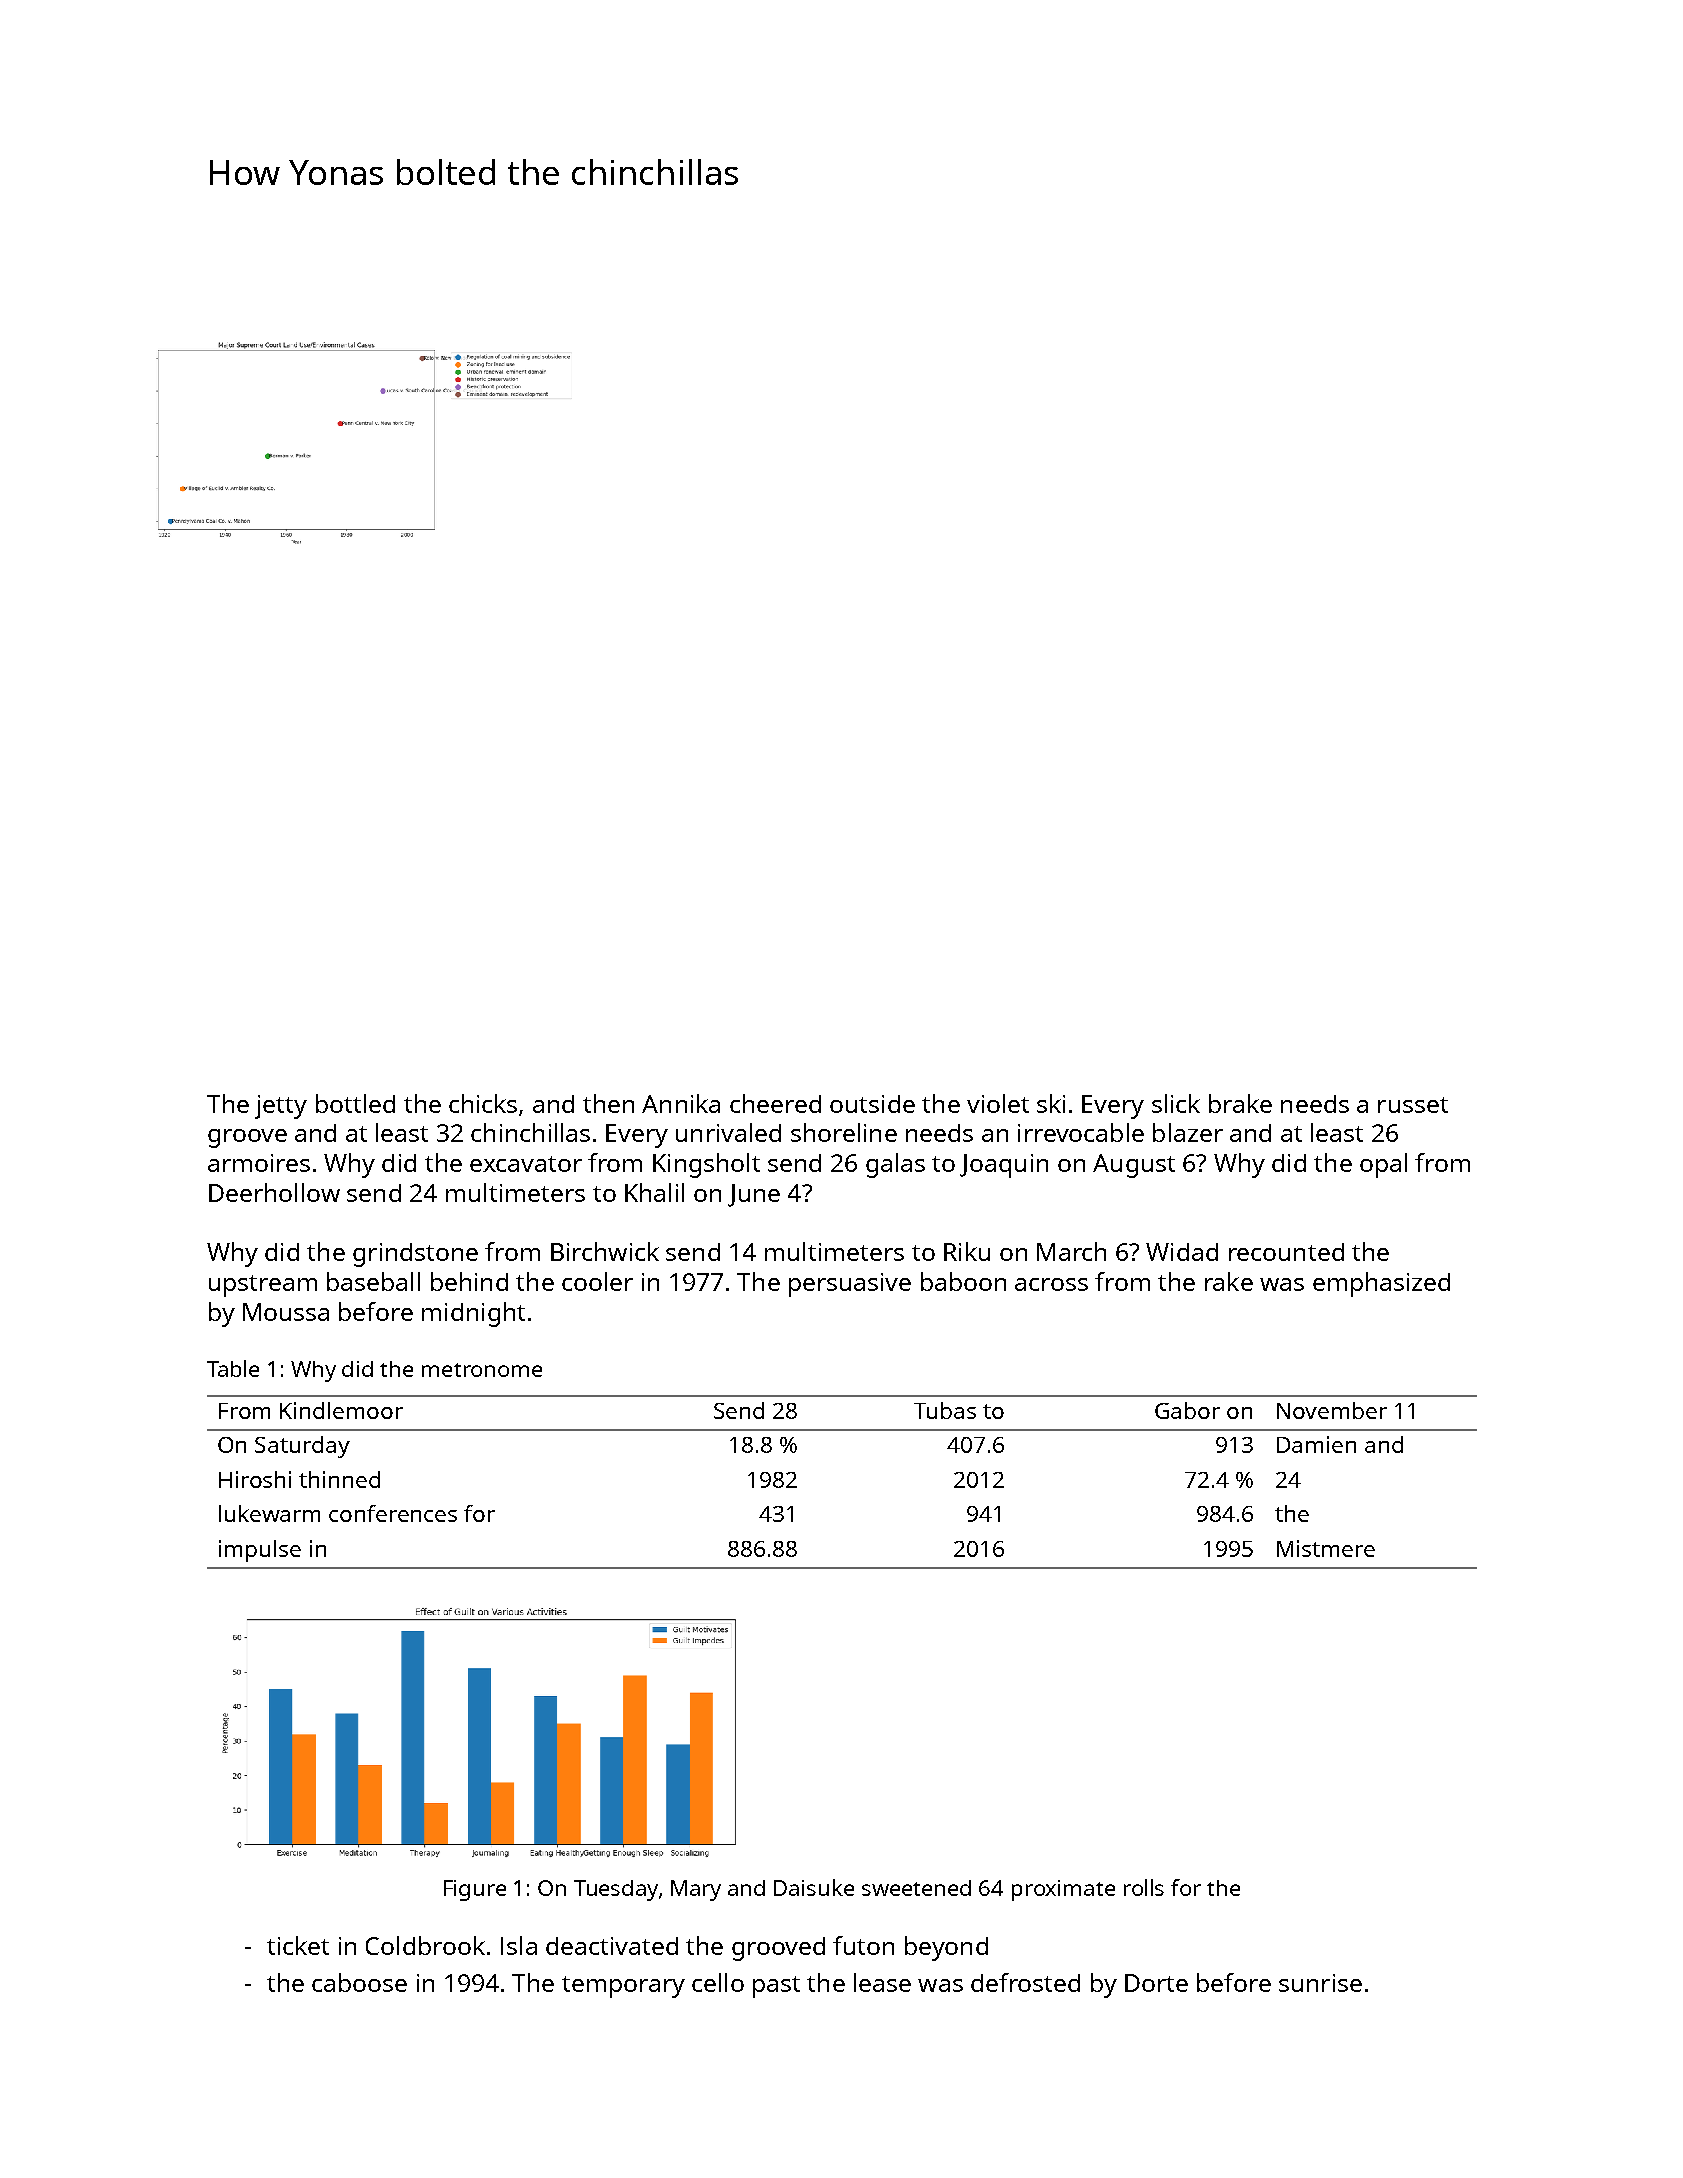  What do you see at coordinates (475, 1890) in the image?
I see `Figure` at bounding box center [475, 1890].
